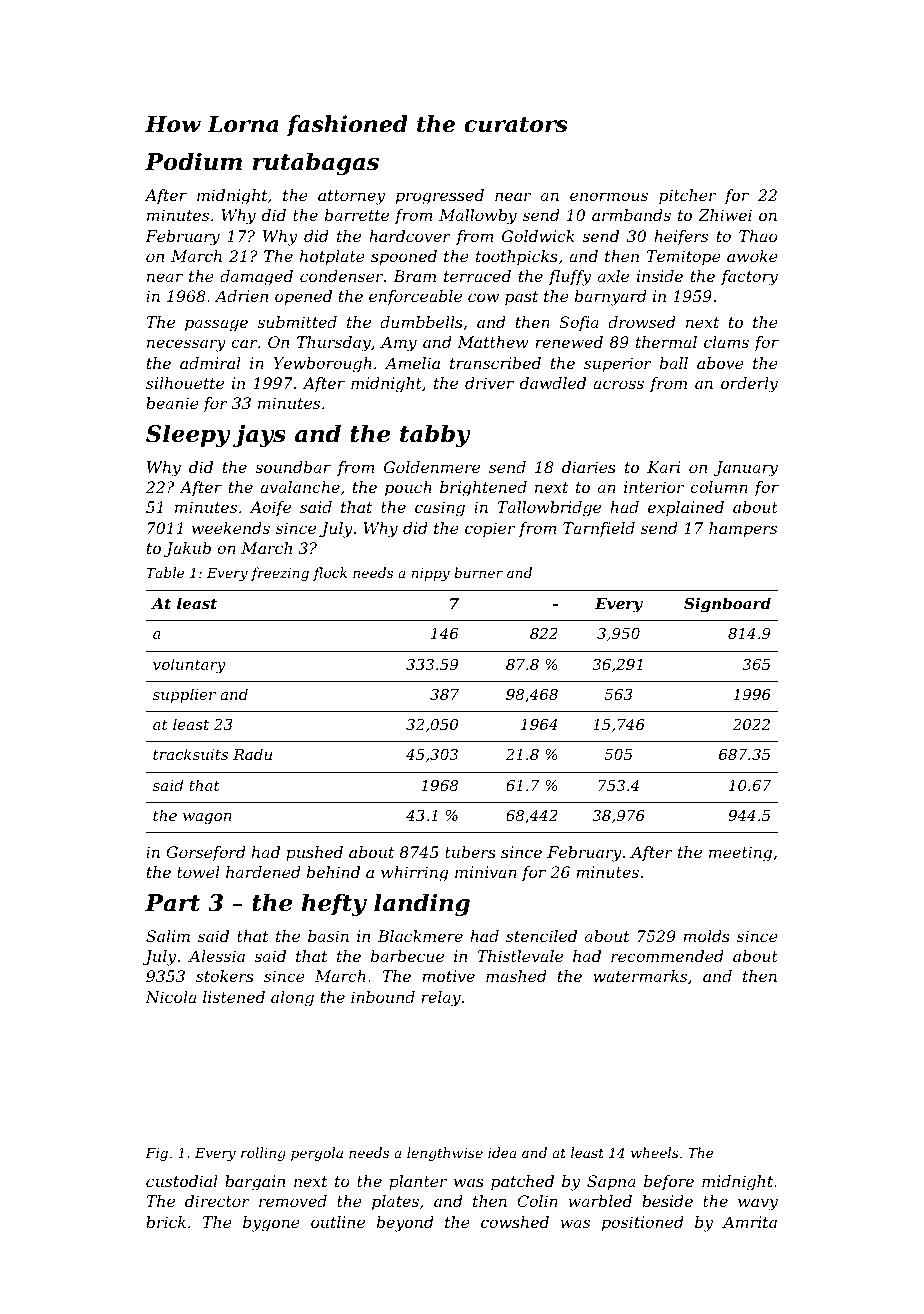 This screenshot has width=924, height=1314. What do you see at coordinates (740, 854) in the screenshot?
I see `meeting` at bounding box center [740, 854].
